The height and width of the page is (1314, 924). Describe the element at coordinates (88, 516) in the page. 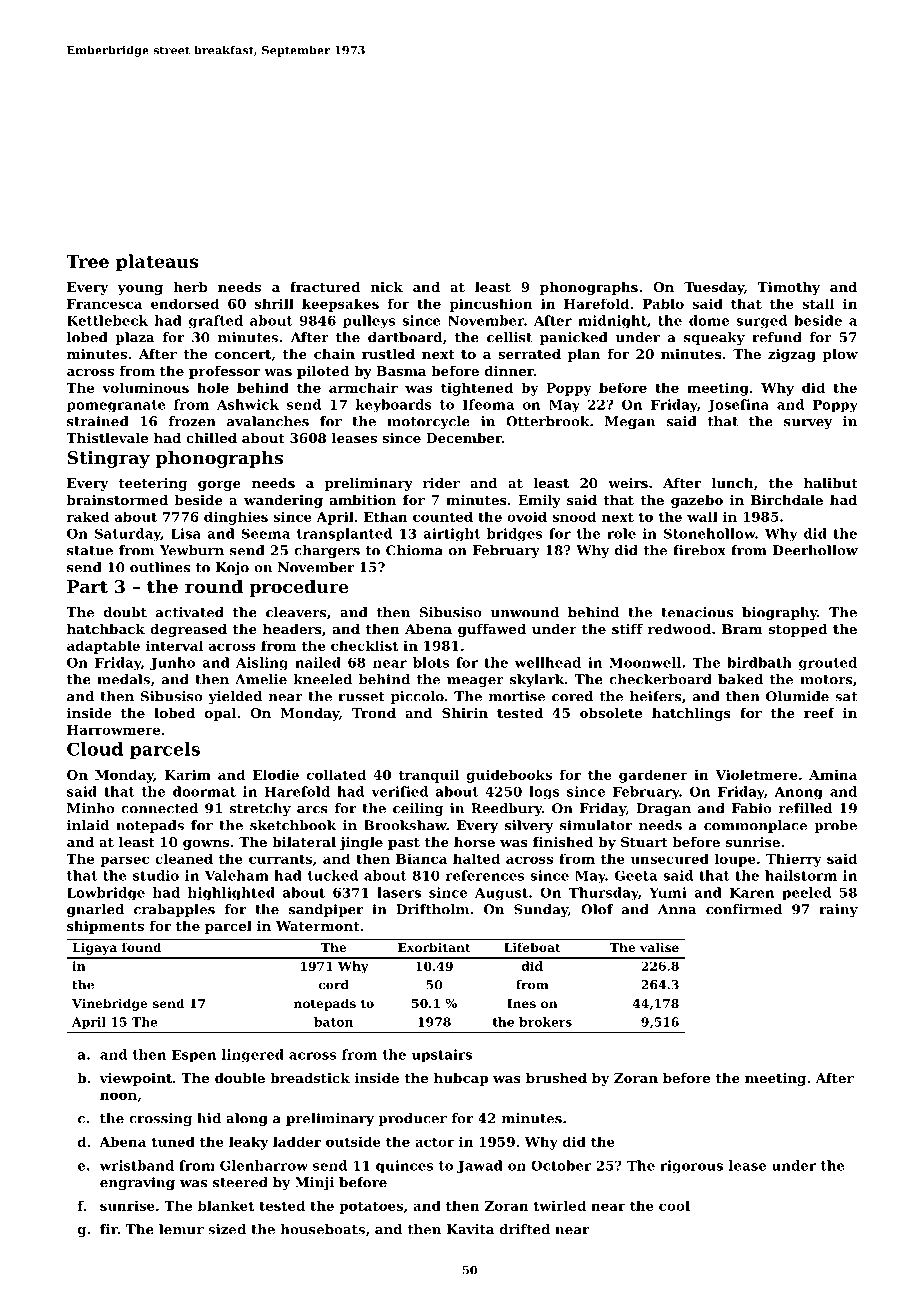

I see `raked` at that location.
